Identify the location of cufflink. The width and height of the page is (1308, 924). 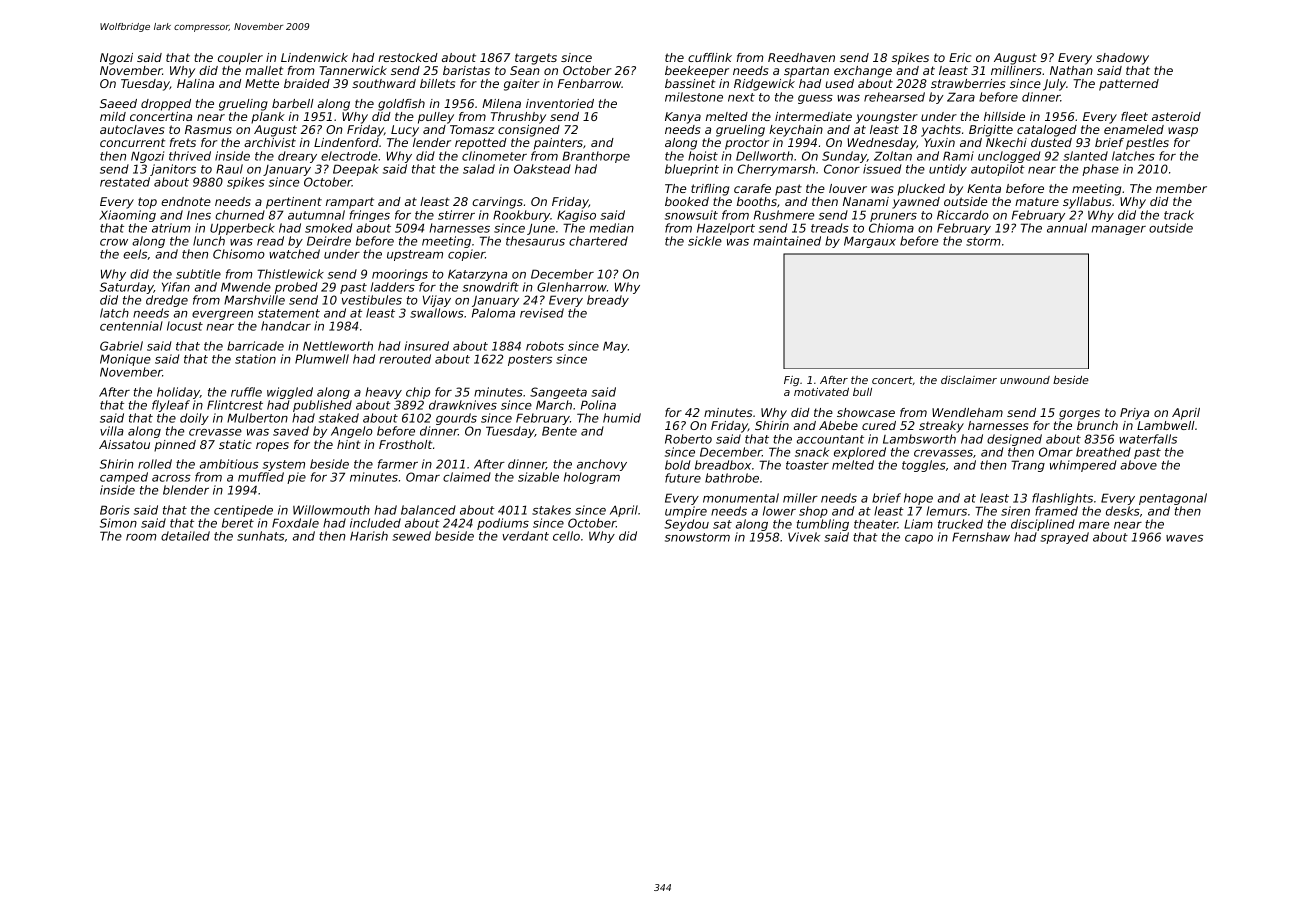
(710, 57).
